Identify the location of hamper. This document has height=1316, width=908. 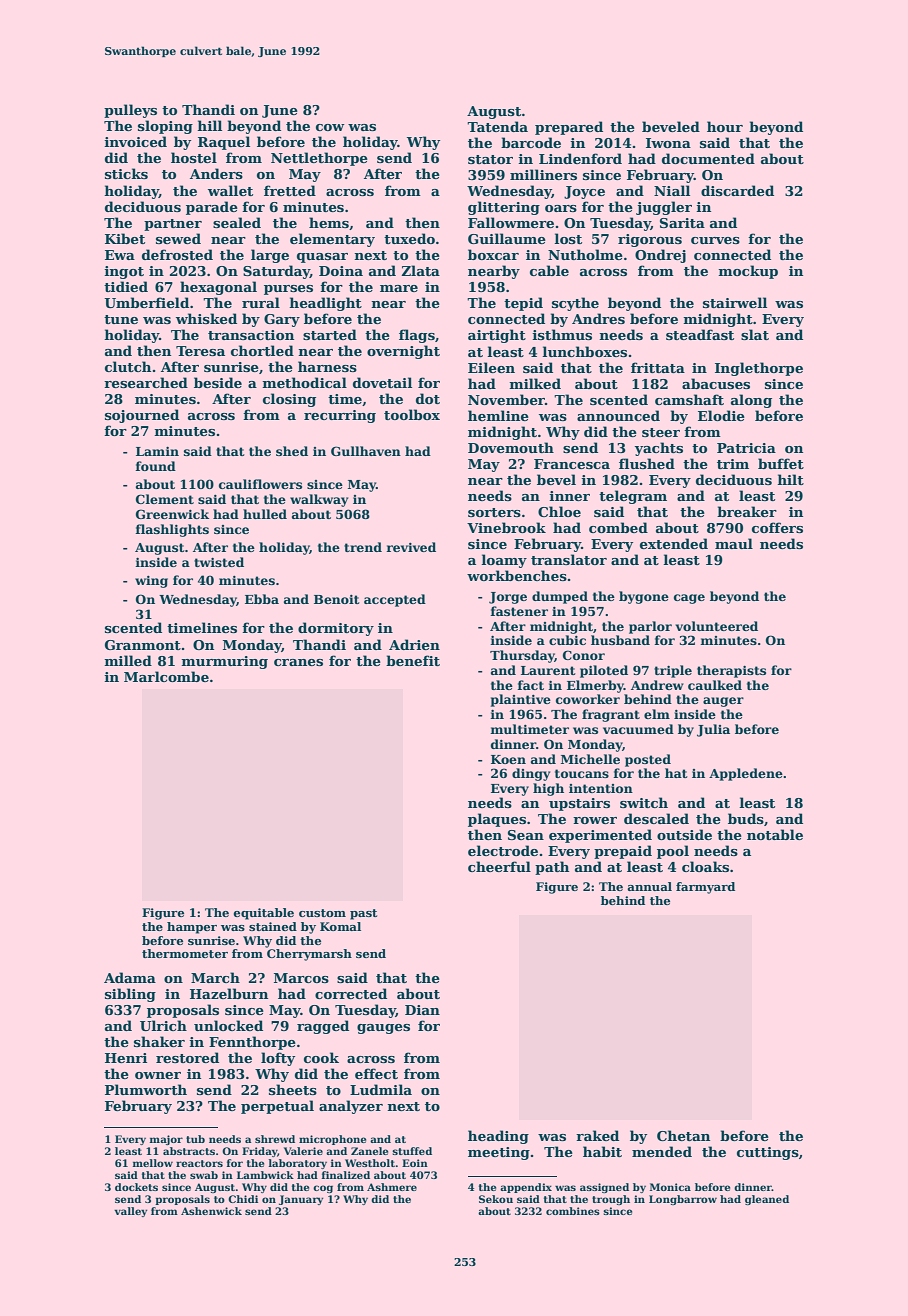
(192, 928).
